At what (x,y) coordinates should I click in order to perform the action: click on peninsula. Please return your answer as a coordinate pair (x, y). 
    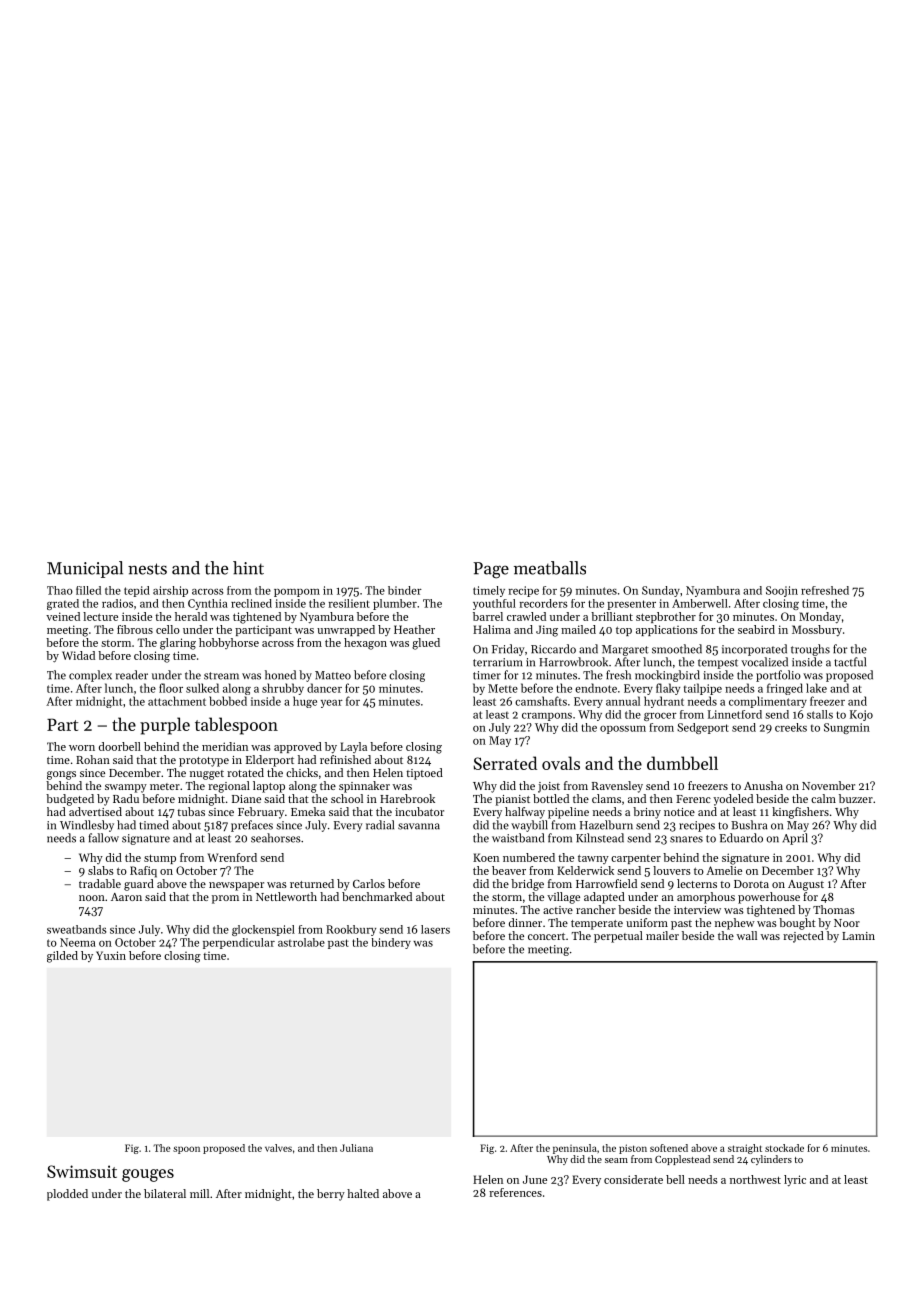
    Looking at the image, I should click on (575, 1149).
